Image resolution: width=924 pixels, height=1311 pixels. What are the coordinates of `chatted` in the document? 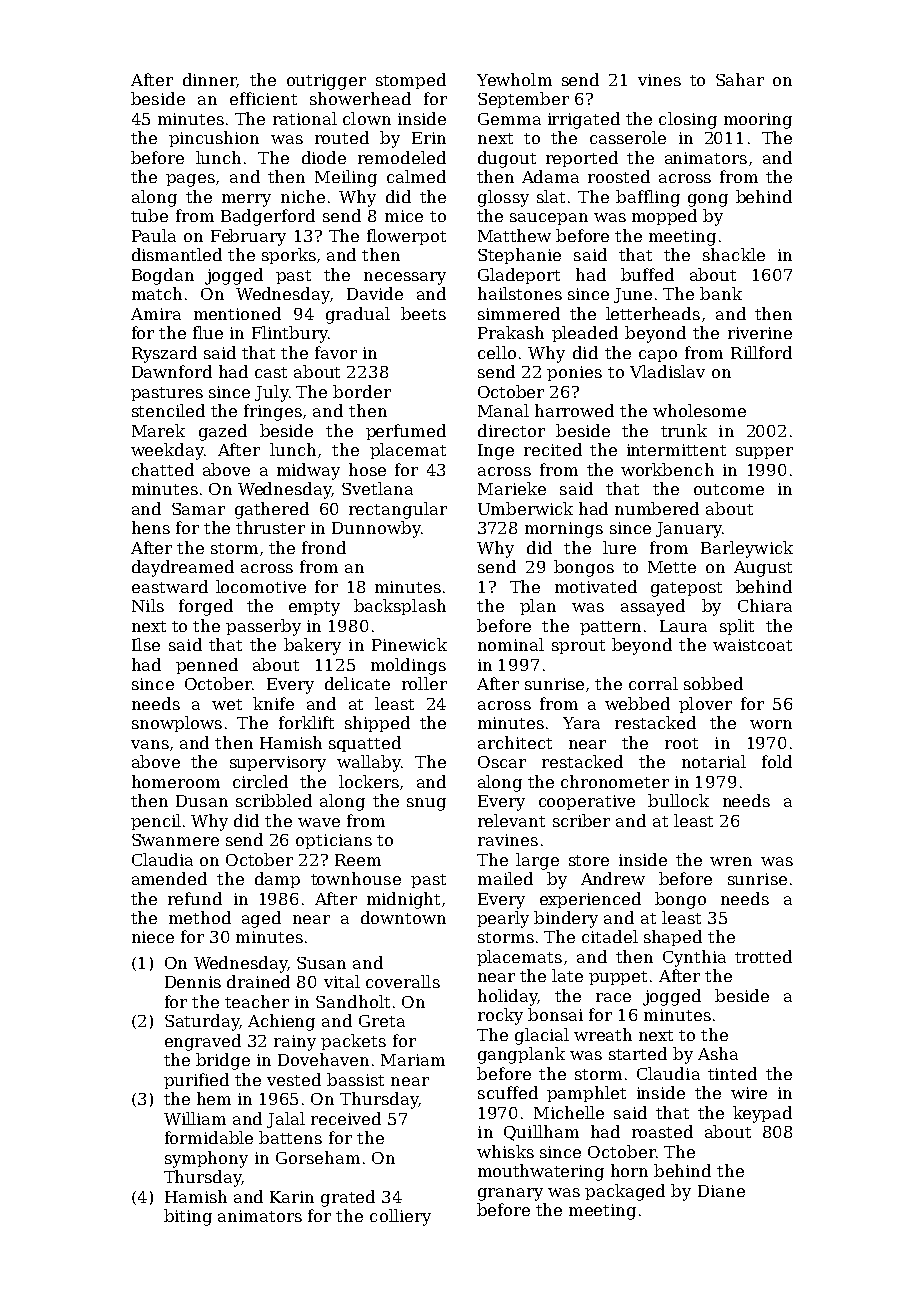 It's located at (163, 469).
